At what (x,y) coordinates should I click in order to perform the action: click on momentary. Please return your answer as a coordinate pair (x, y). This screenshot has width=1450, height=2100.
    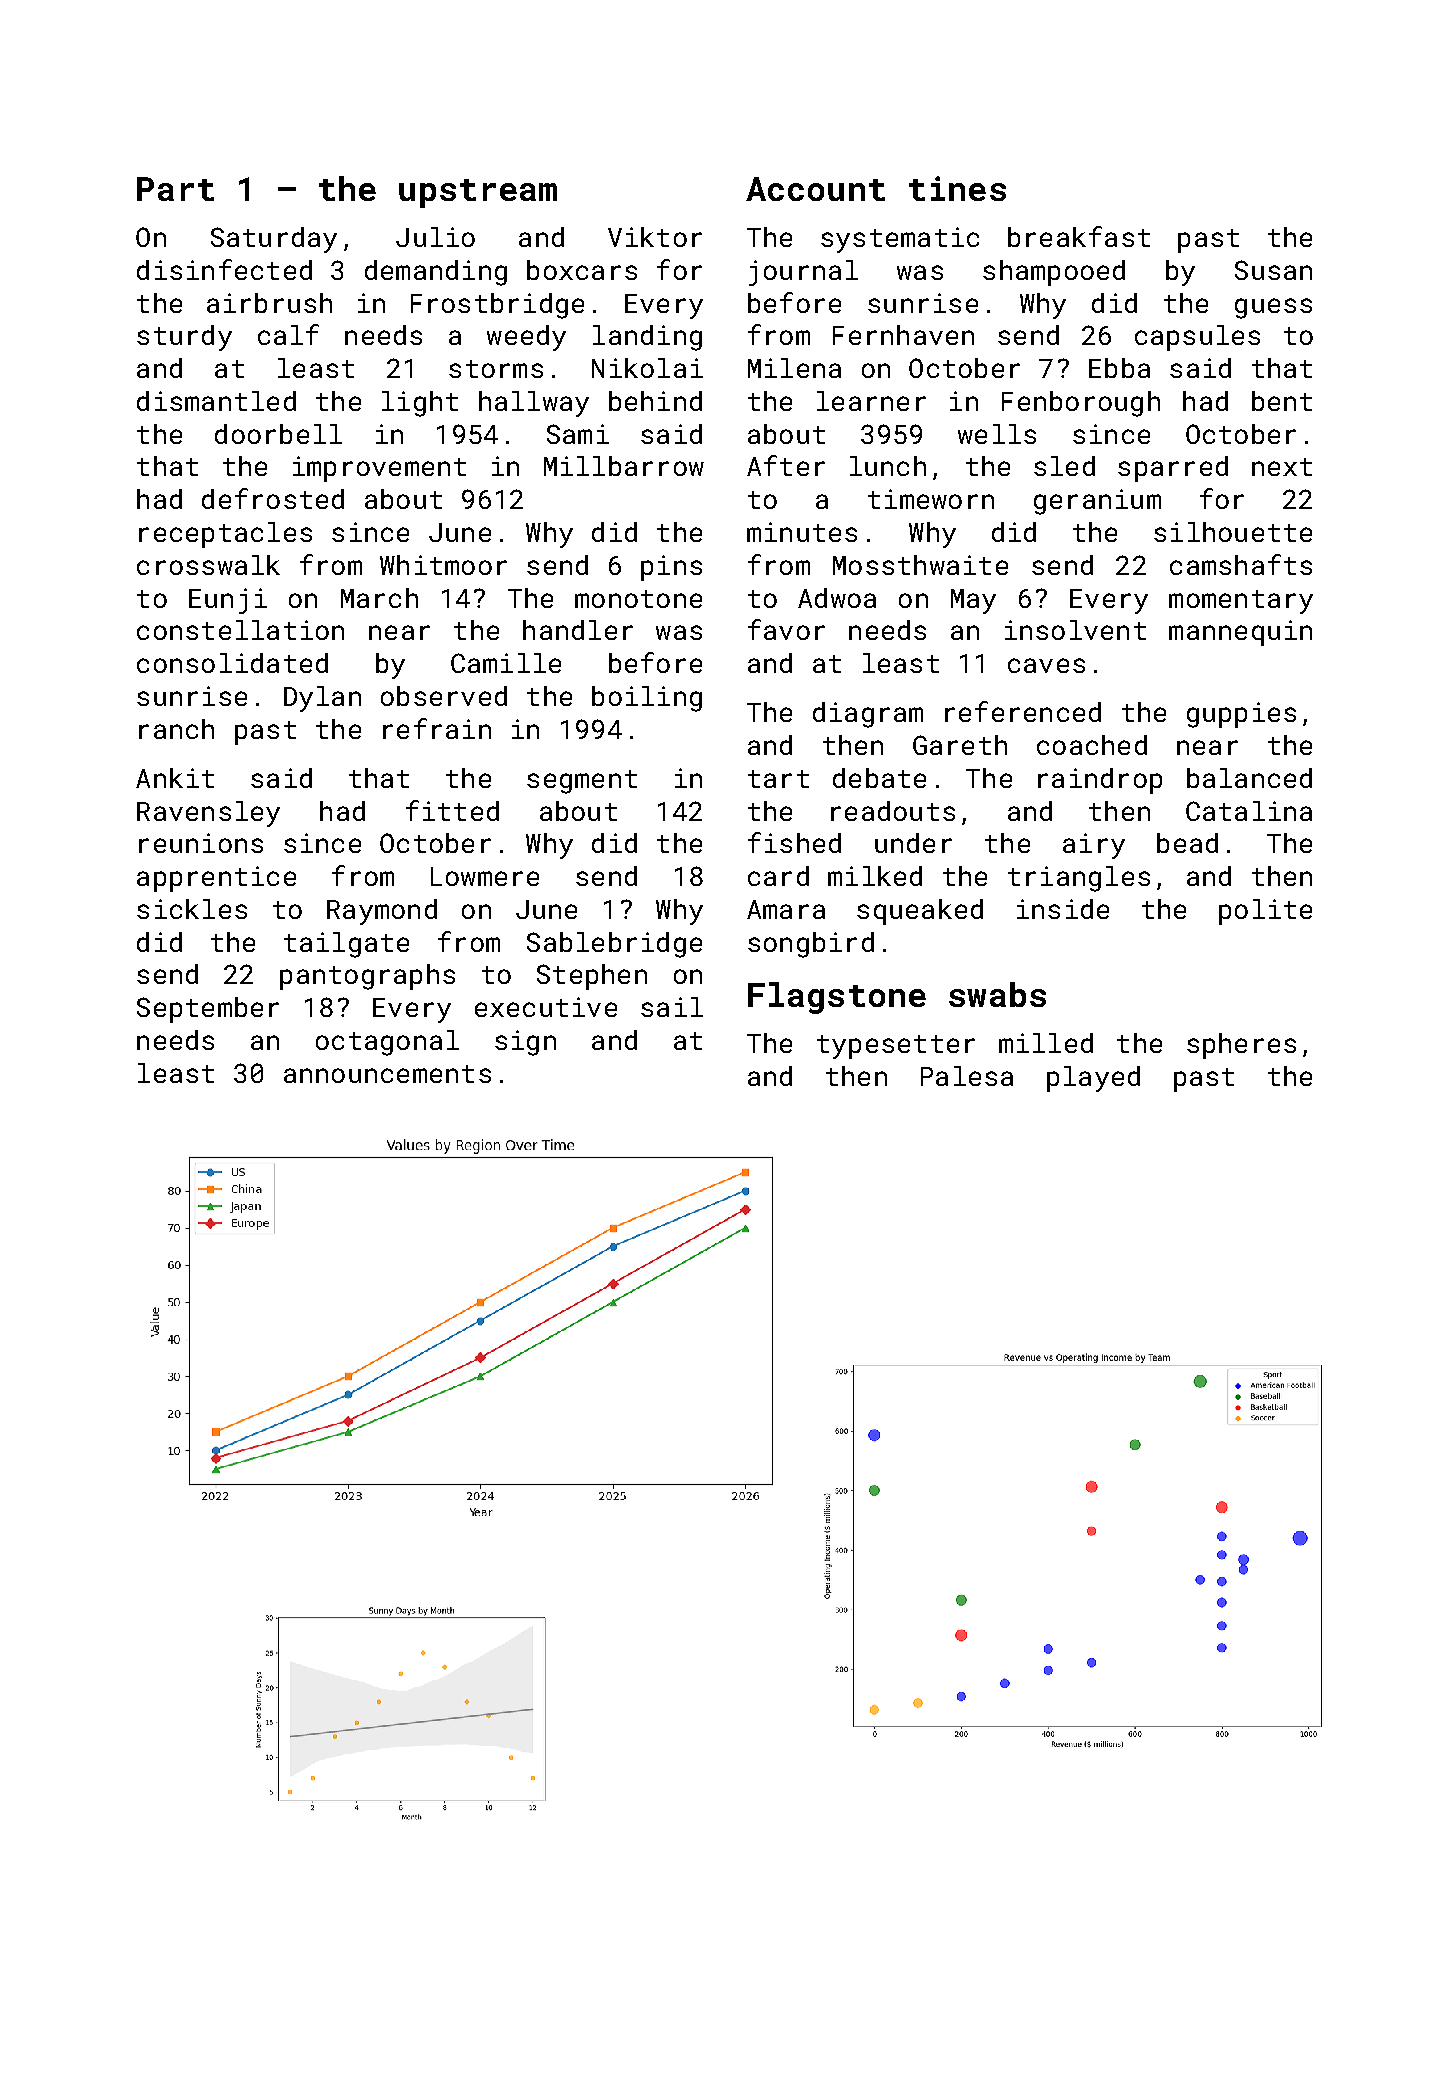
    Looking at the image, I should click on (1241, 602).
